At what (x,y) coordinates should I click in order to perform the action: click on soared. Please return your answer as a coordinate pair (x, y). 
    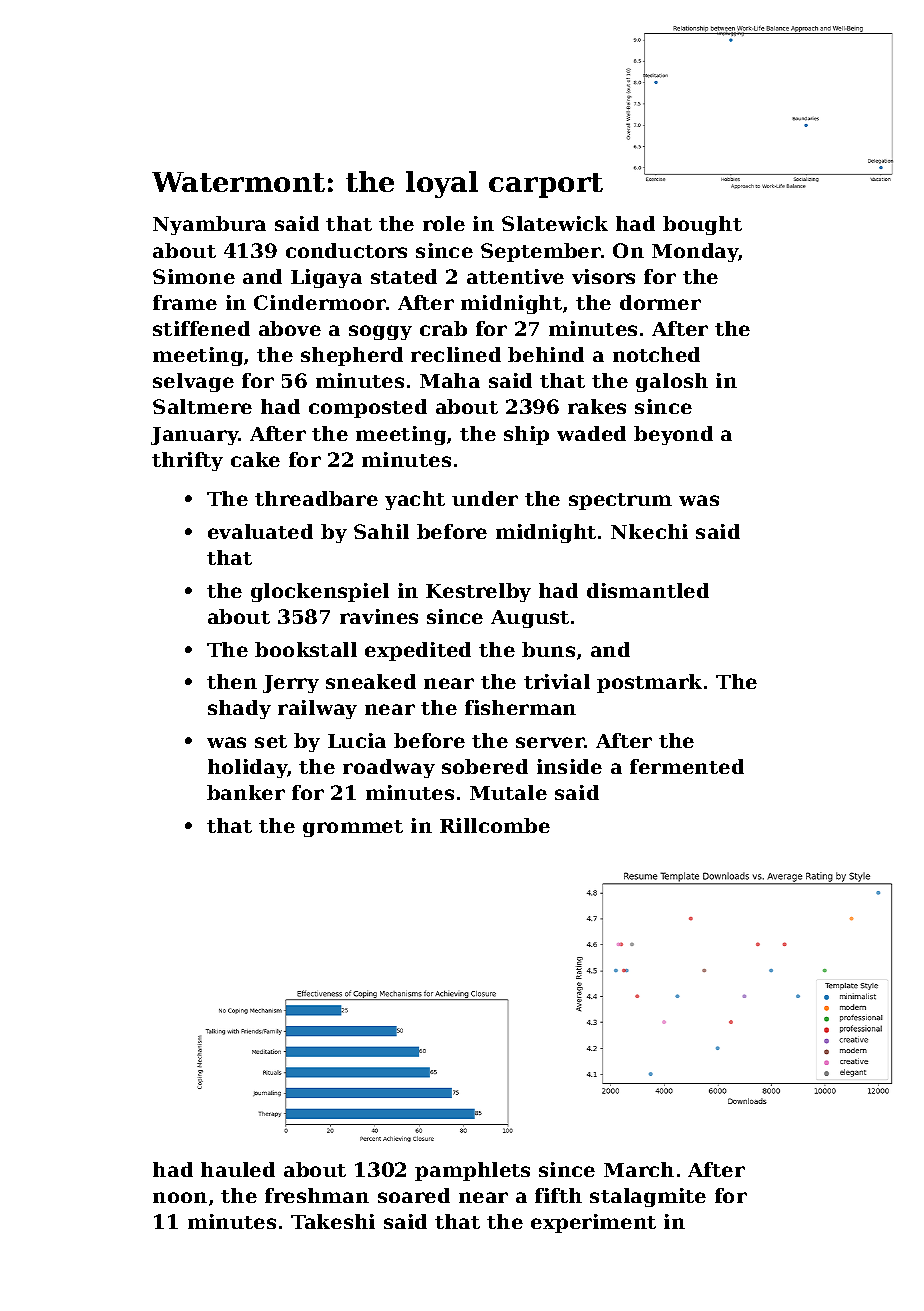
    Looking at the image, I should click on (414, 1195).
